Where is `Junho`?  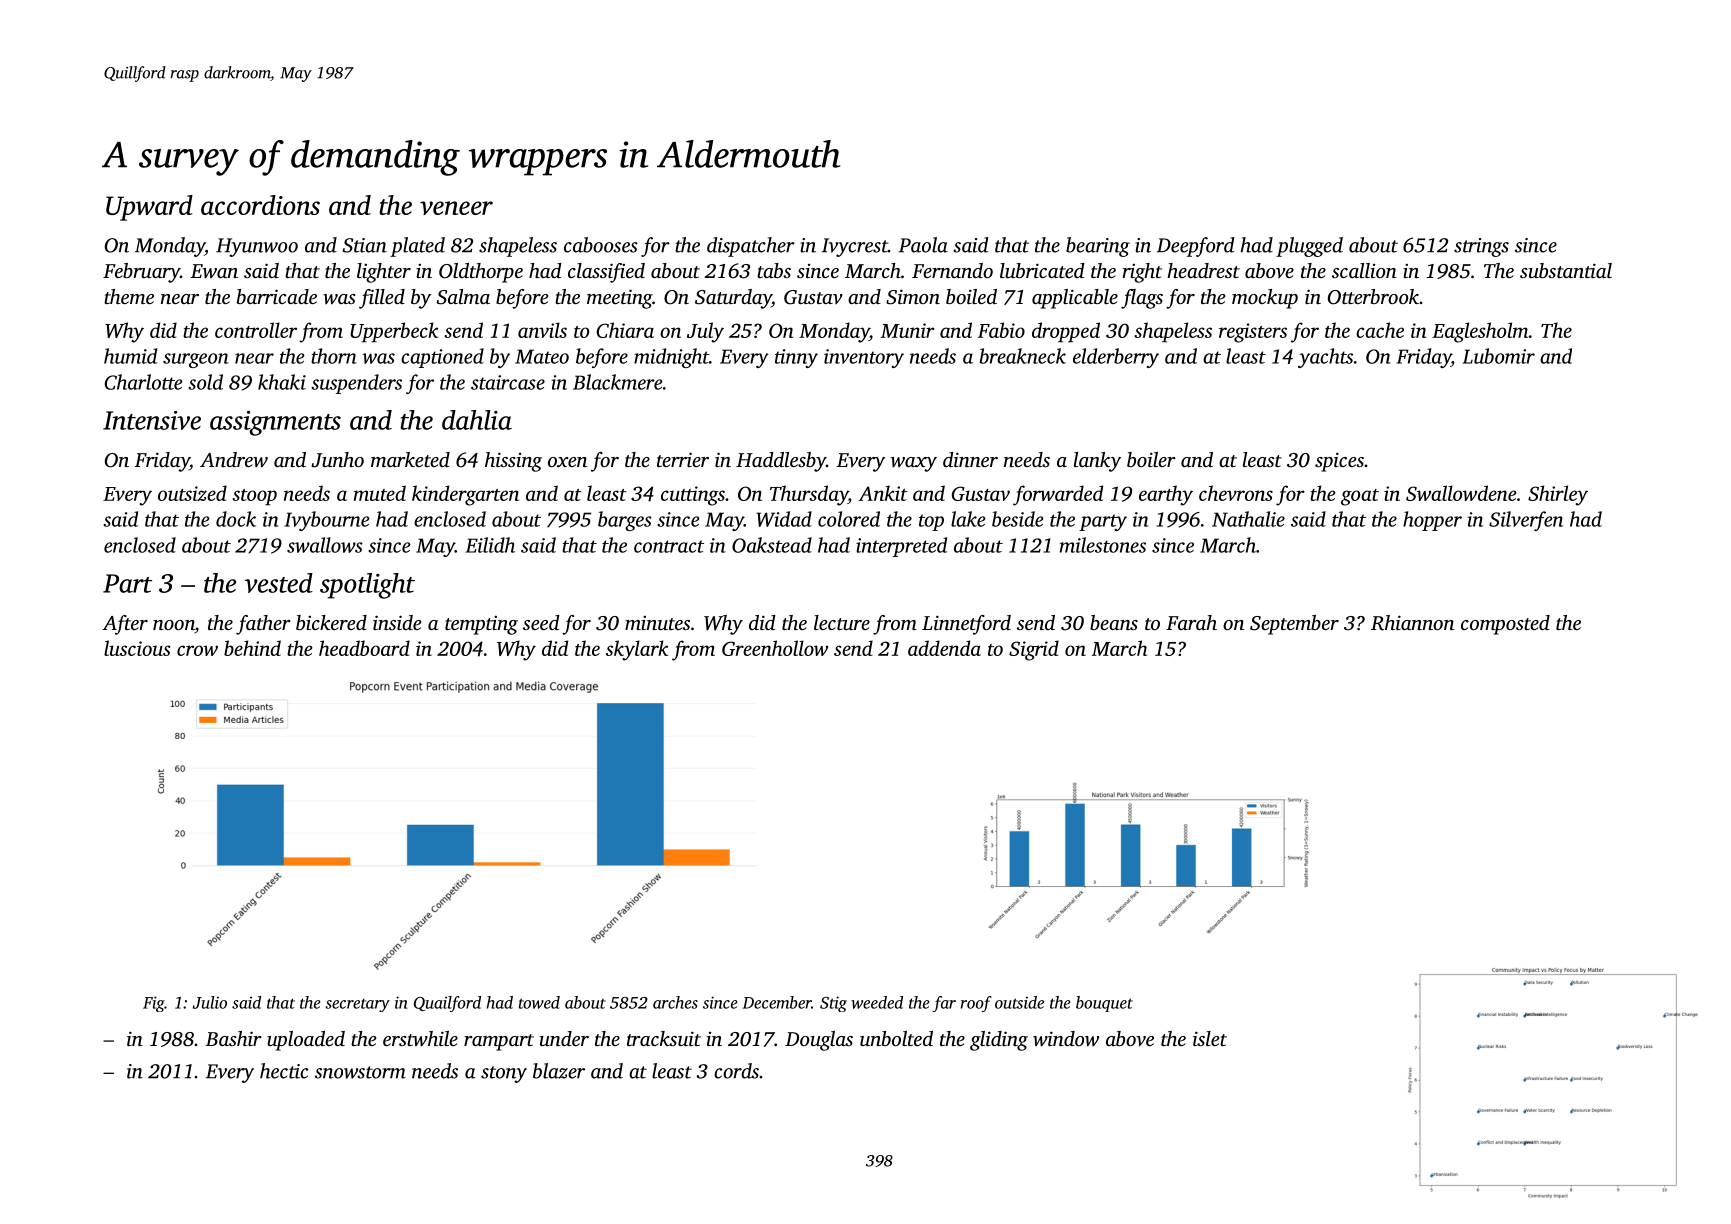
Junho is located at coordinates (337, 460).
